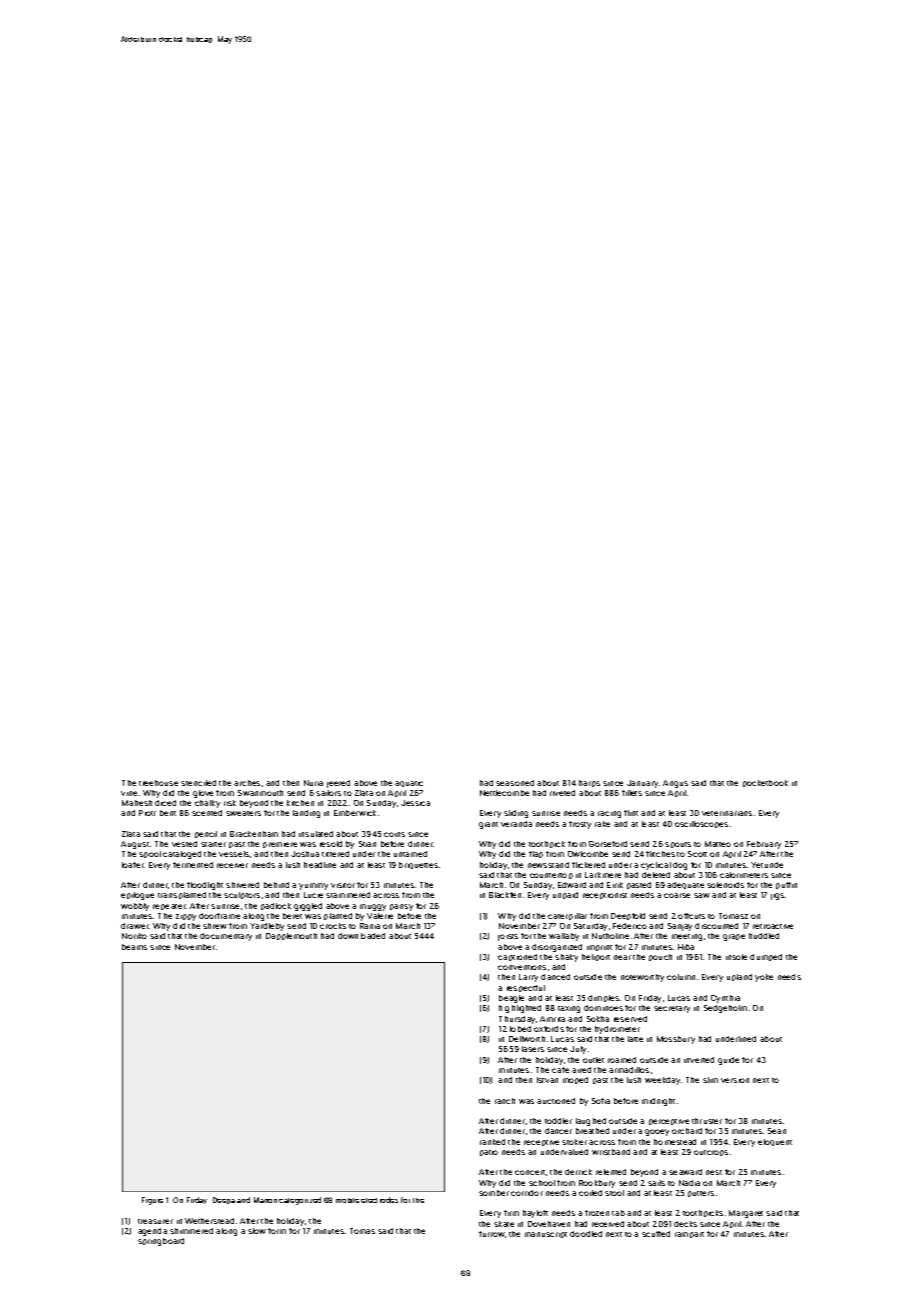 The image size is (924, 1308). What do you see at coordinates (527, 1039) in the page?
I see `Dellworth` at bounding box center [527, 1039].
